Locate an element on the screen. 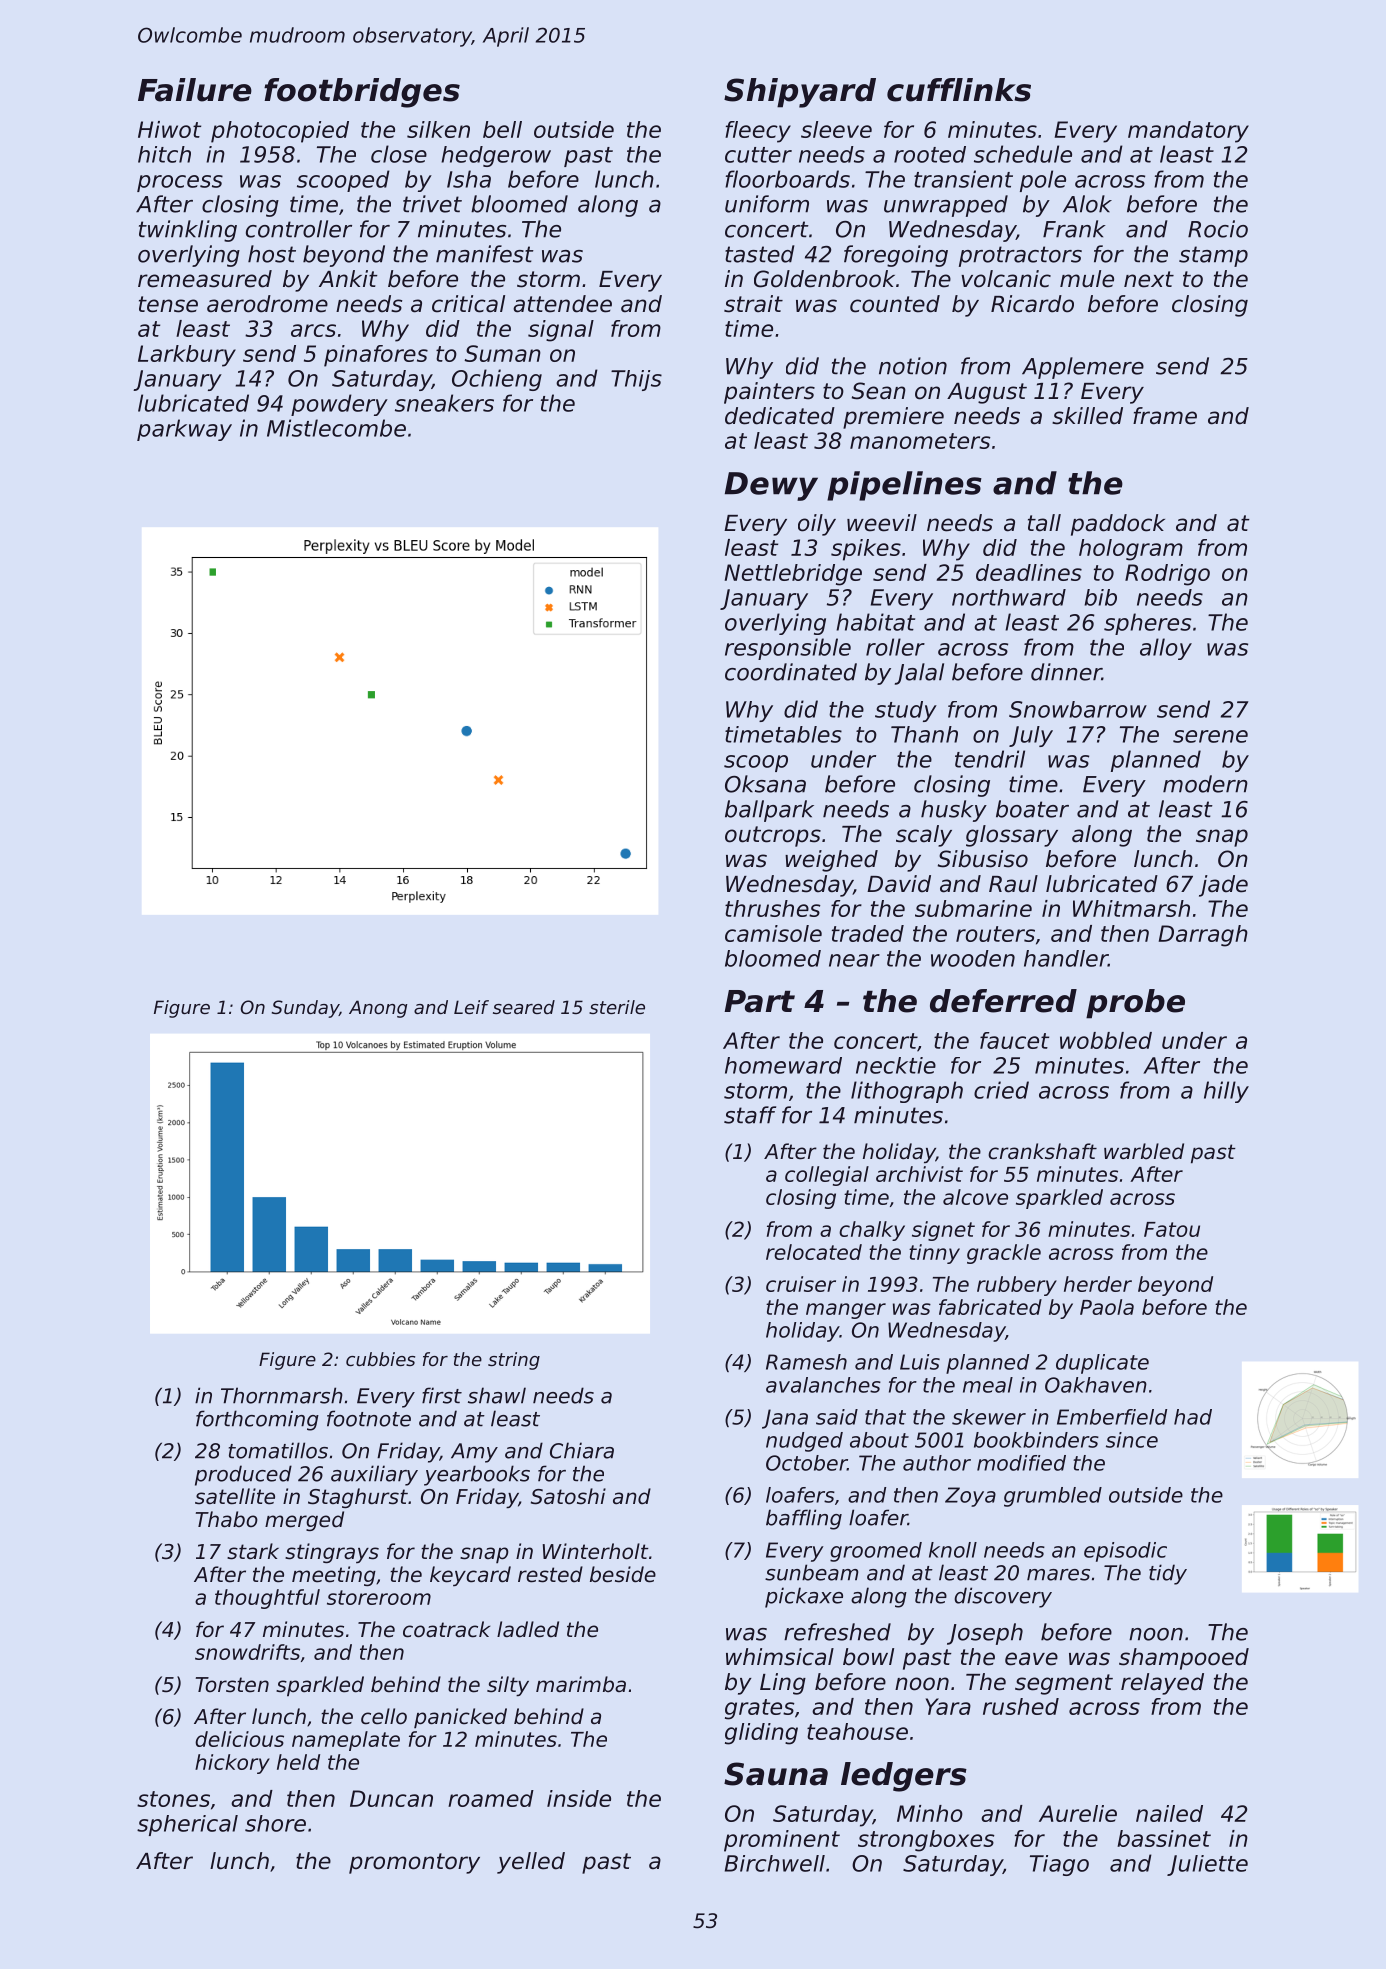 The image size is (1386, 1969). hilly is located at coordinates (1226, 1092).
